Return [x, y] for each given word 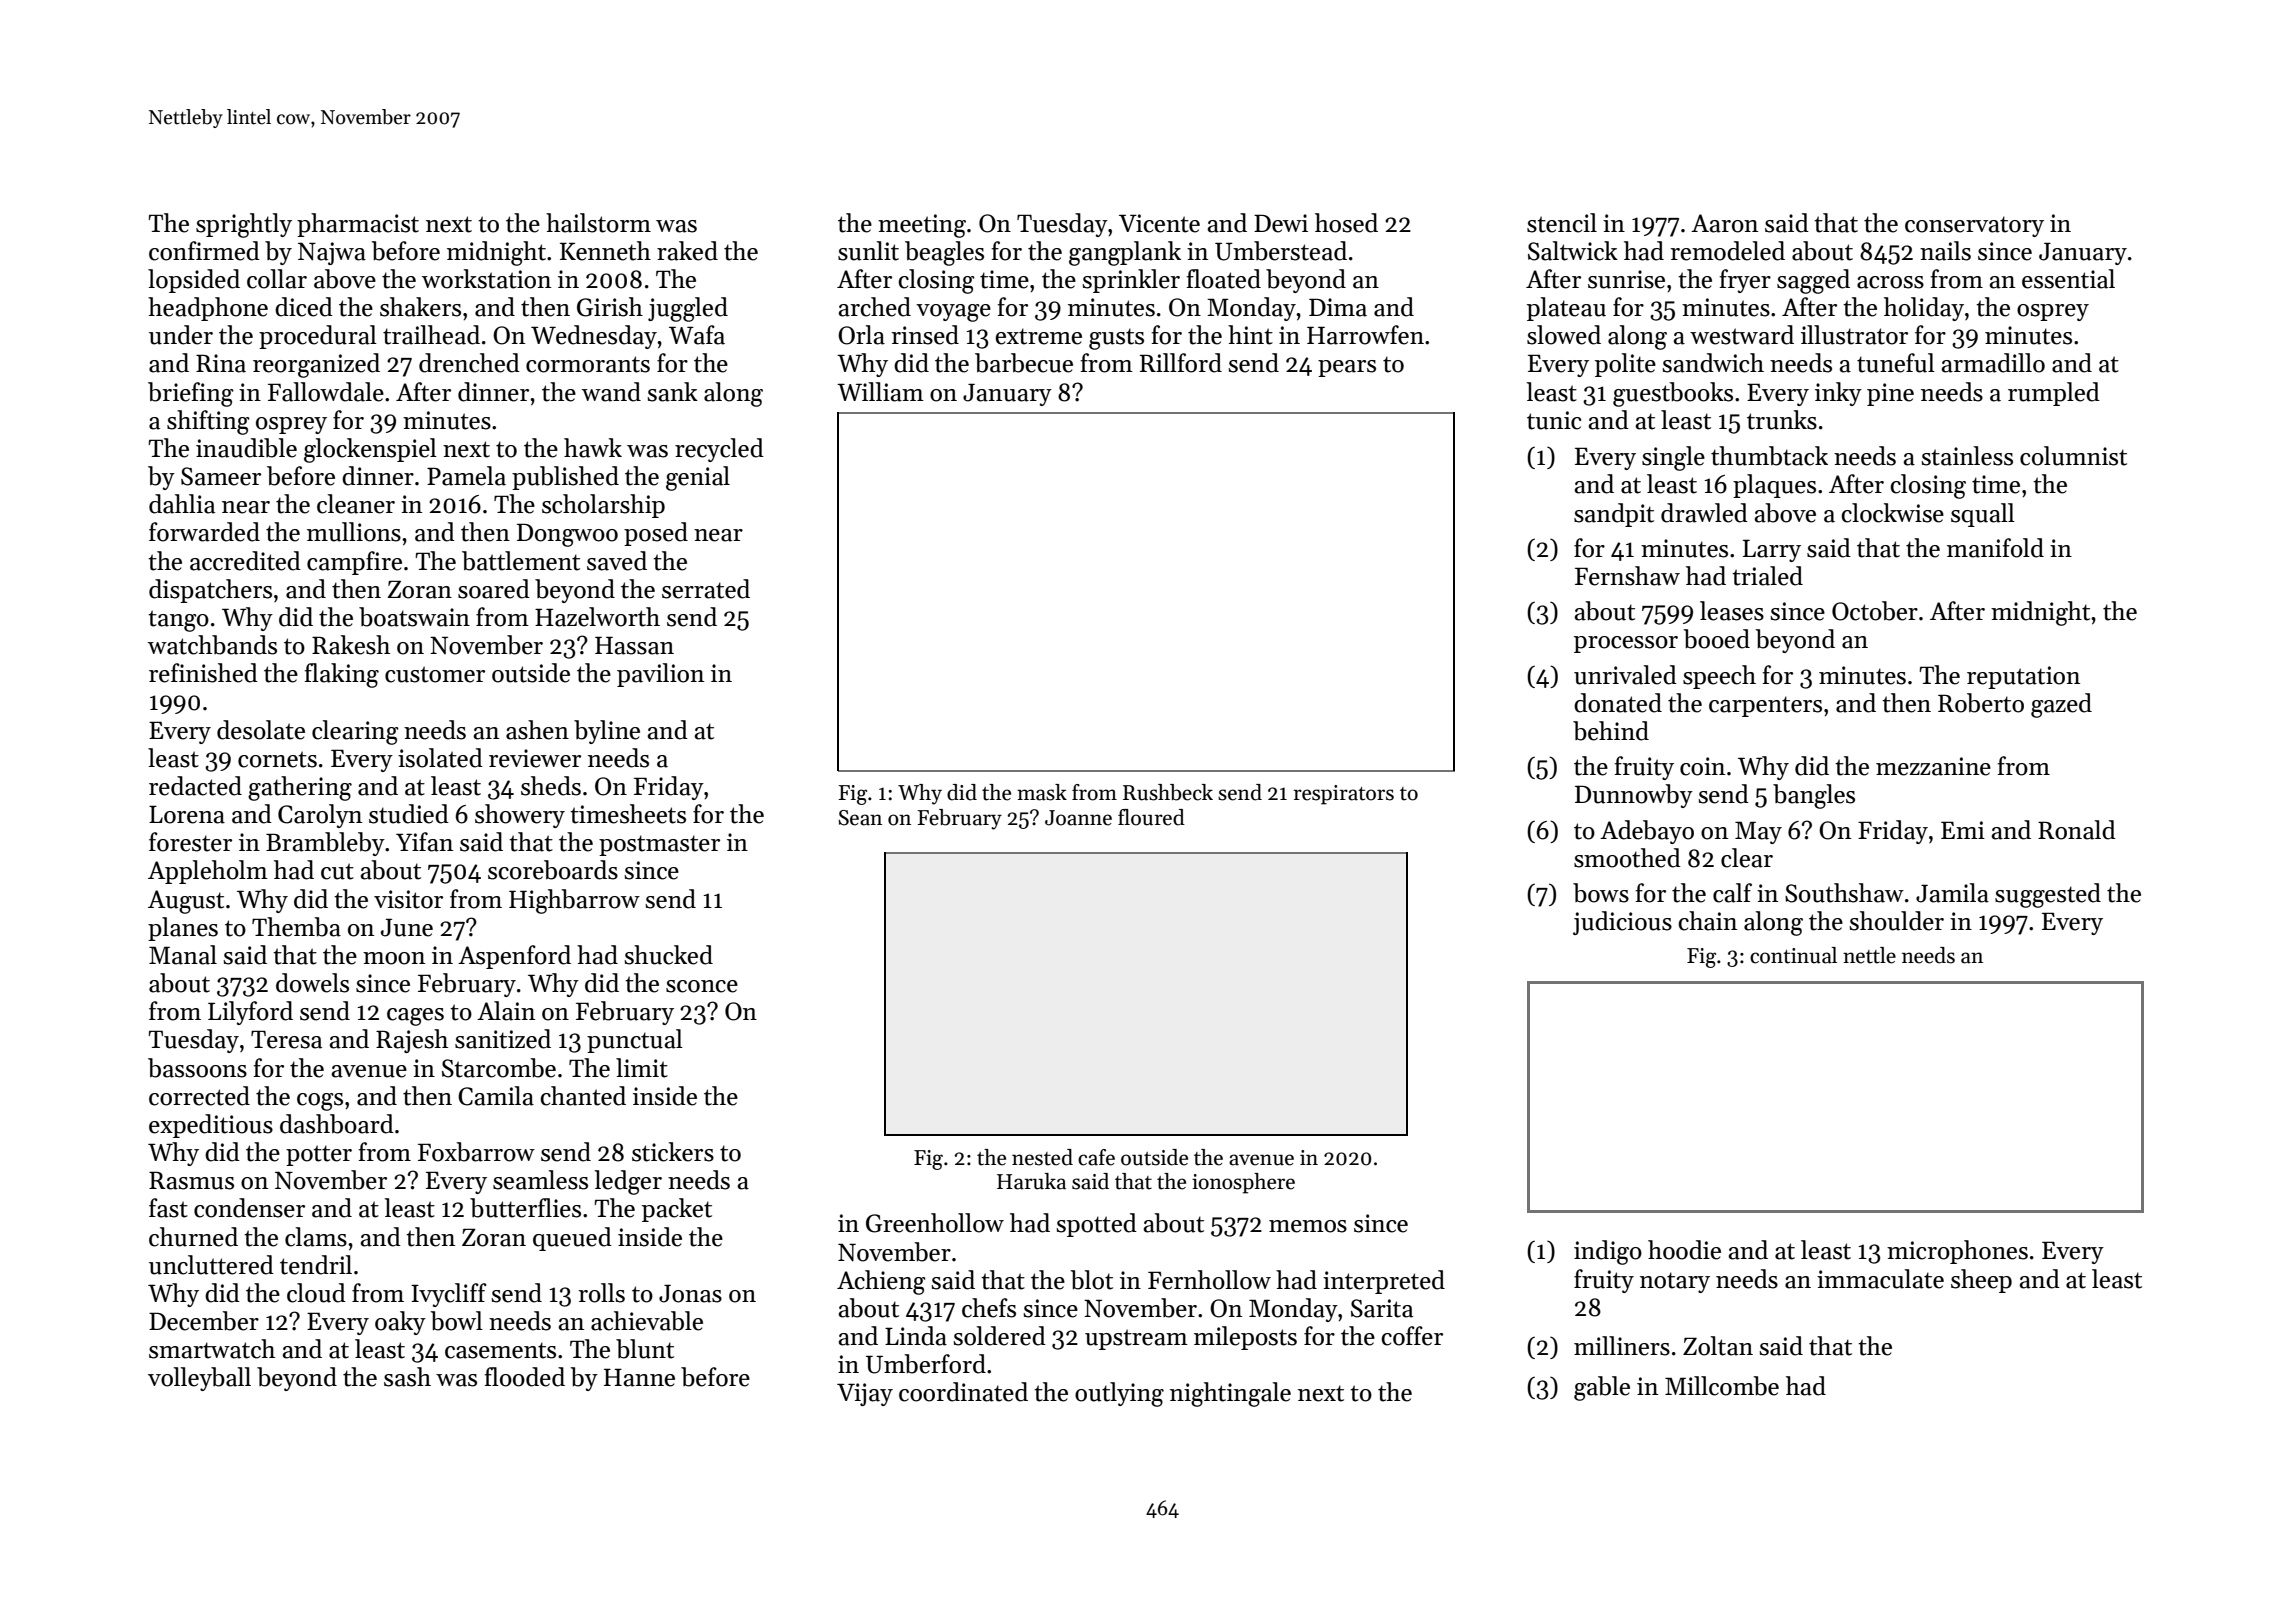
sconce [702, 986]
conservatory [1974, 226]
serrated [706, 589]
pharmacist [358, 225]
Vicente [1159, 223]
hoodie [1684, 1250]
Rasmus [191, 1180]
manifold [1995, 548]
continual [1793, 955]
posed [656, 534]
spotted [1096, 1225]
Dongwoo [567, 535]
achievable [647, 1321]
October [1875, 611]
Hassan [634, 645]
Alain [506, 1011]
